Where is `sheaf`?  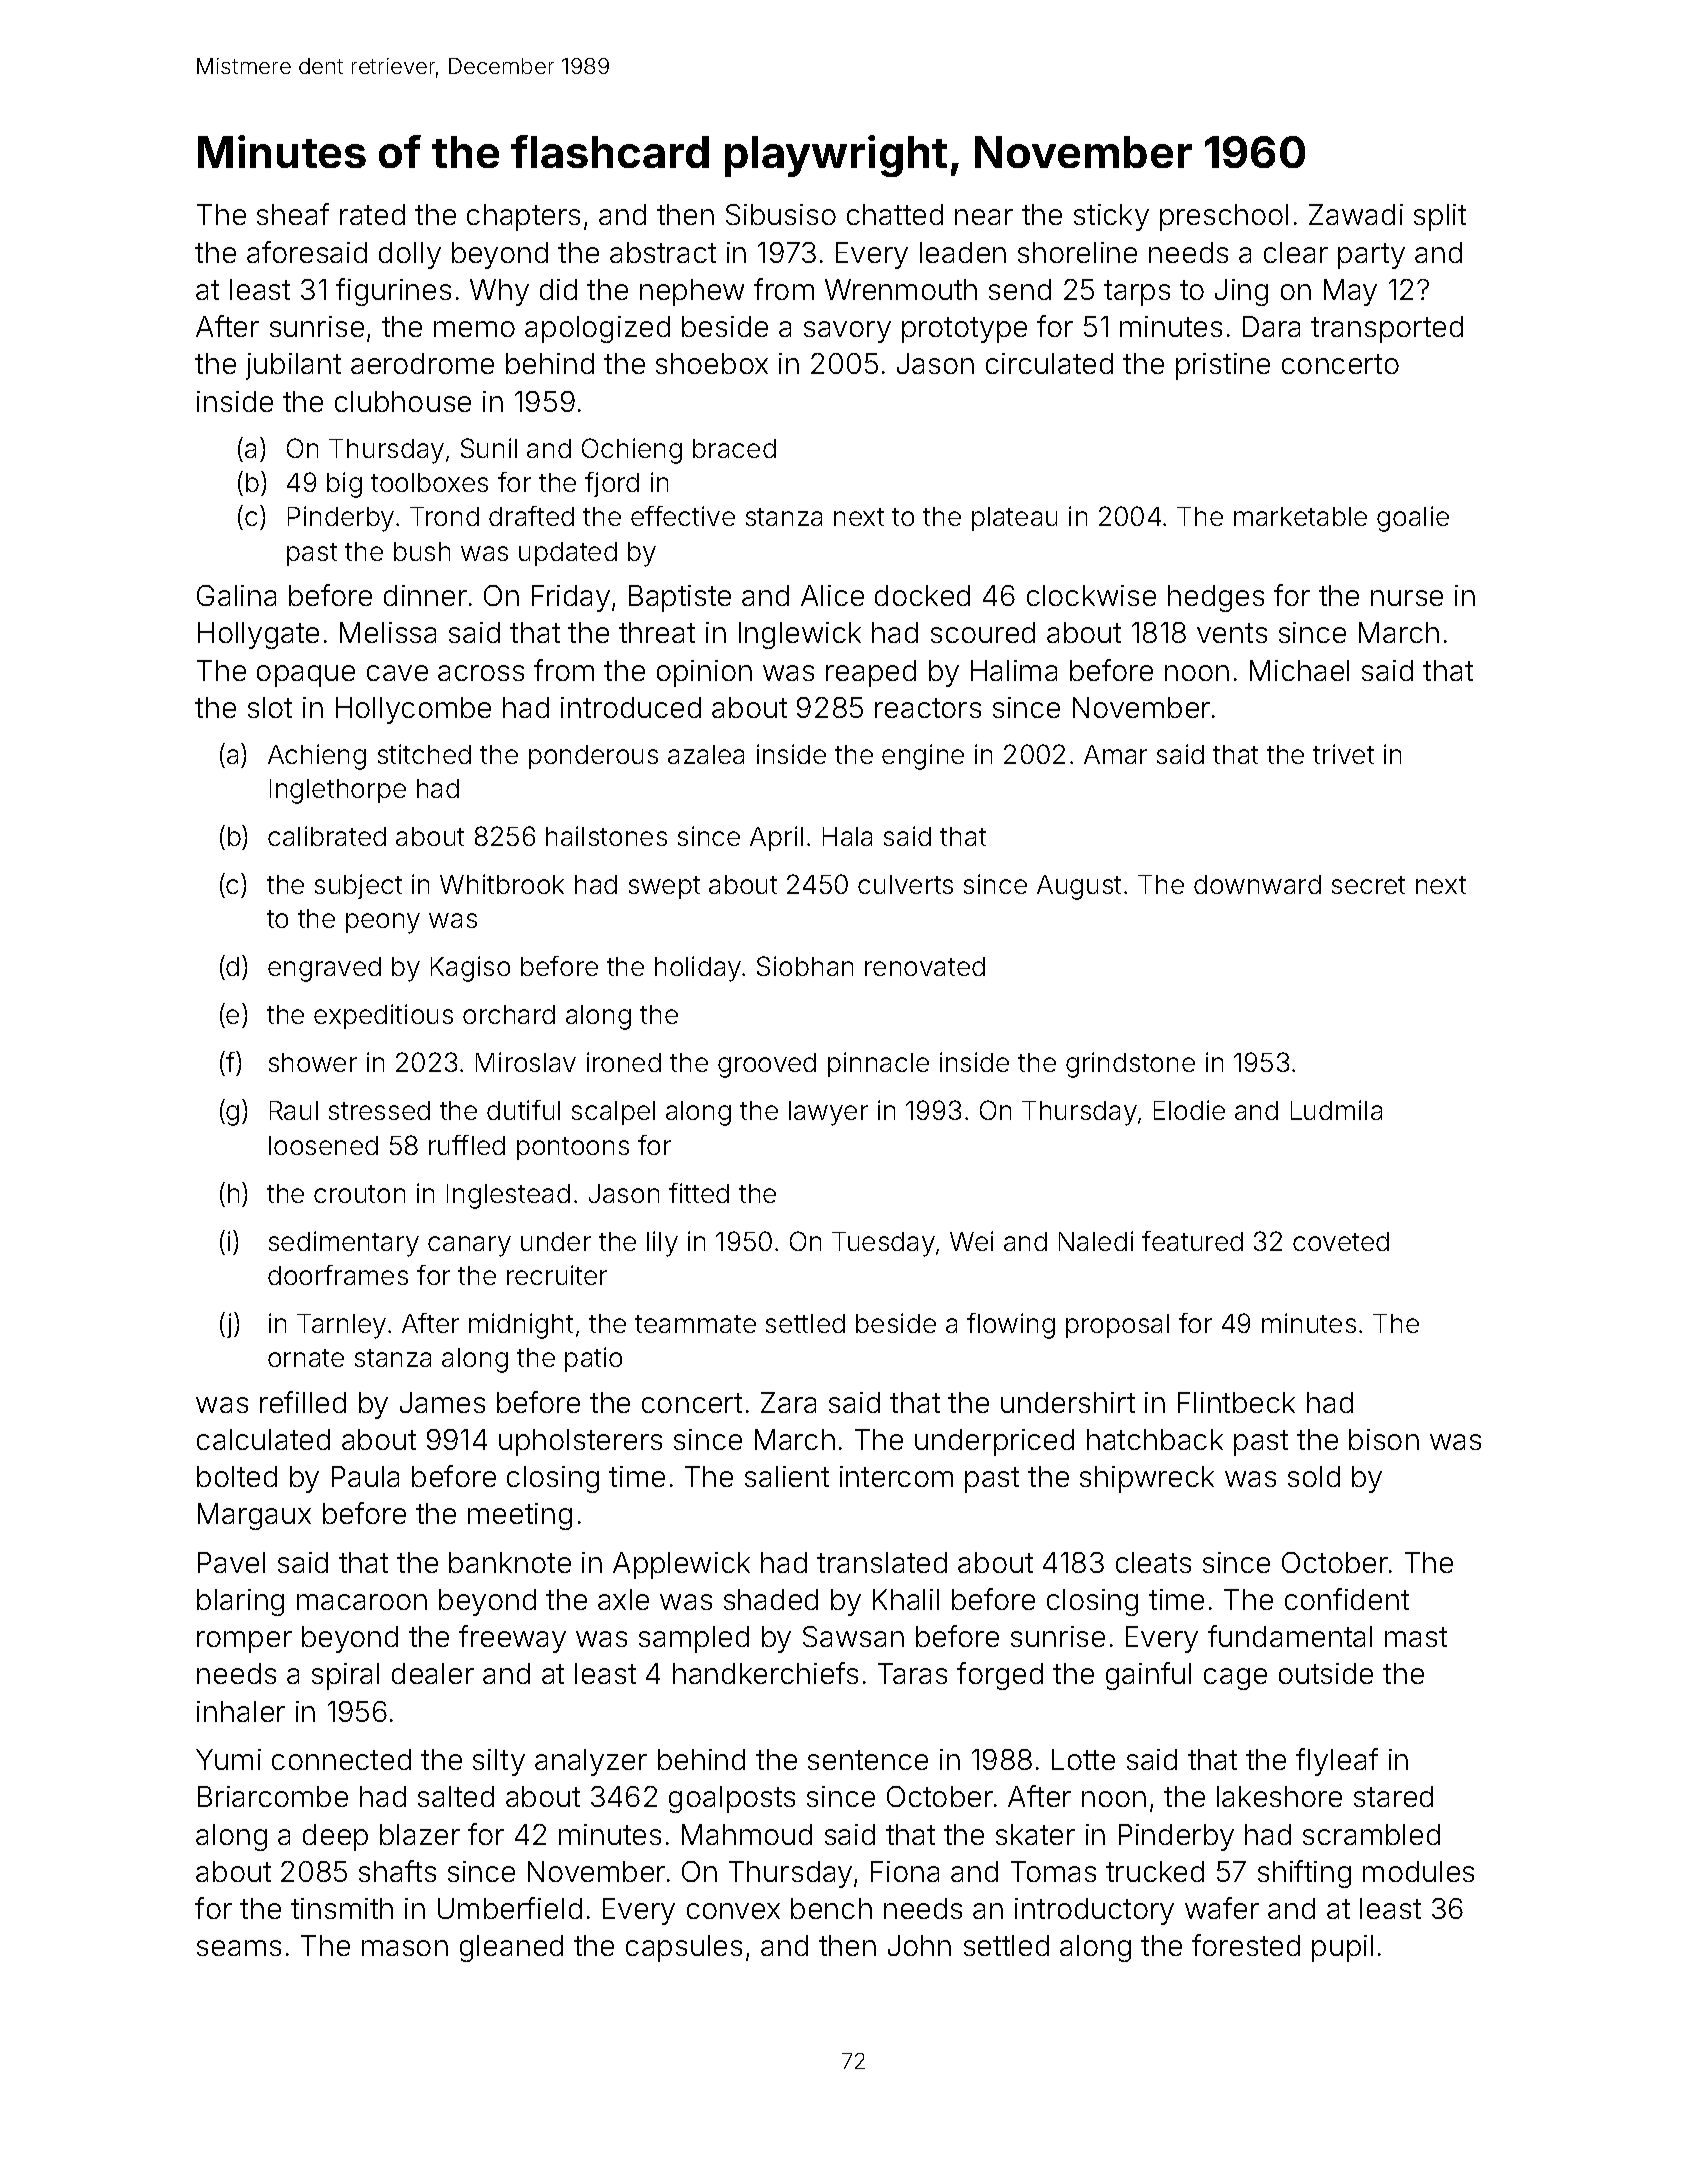
sheaf is located at coordinates (293, 214).
